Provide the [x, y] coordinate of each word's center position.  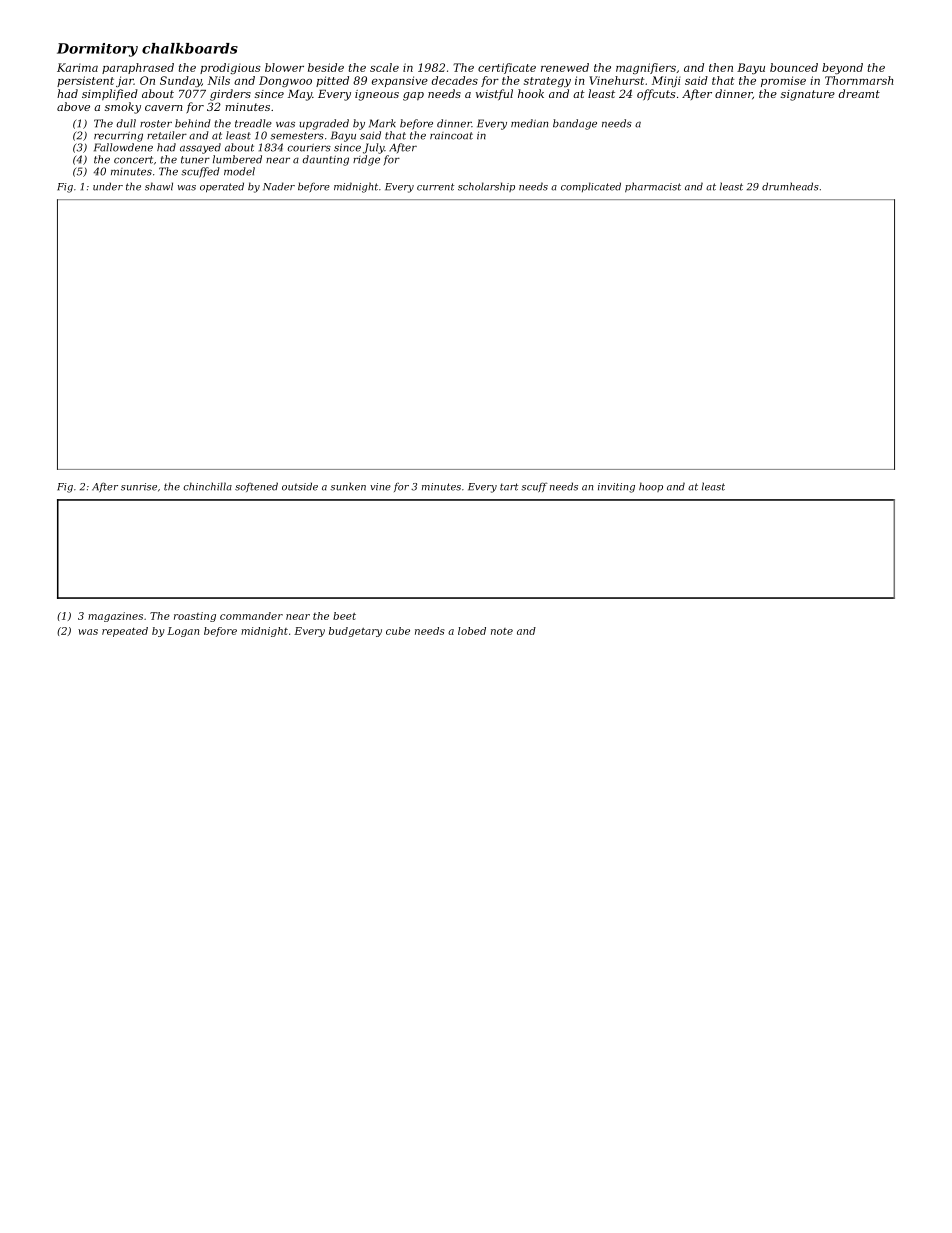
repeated [125, 632]
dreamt [859, 93]
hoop [651, 487]
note [502, 631]
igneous [377, 95]
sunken [348, 486]
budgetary [355, 632]
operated [222, 187]
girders [230, 95]
